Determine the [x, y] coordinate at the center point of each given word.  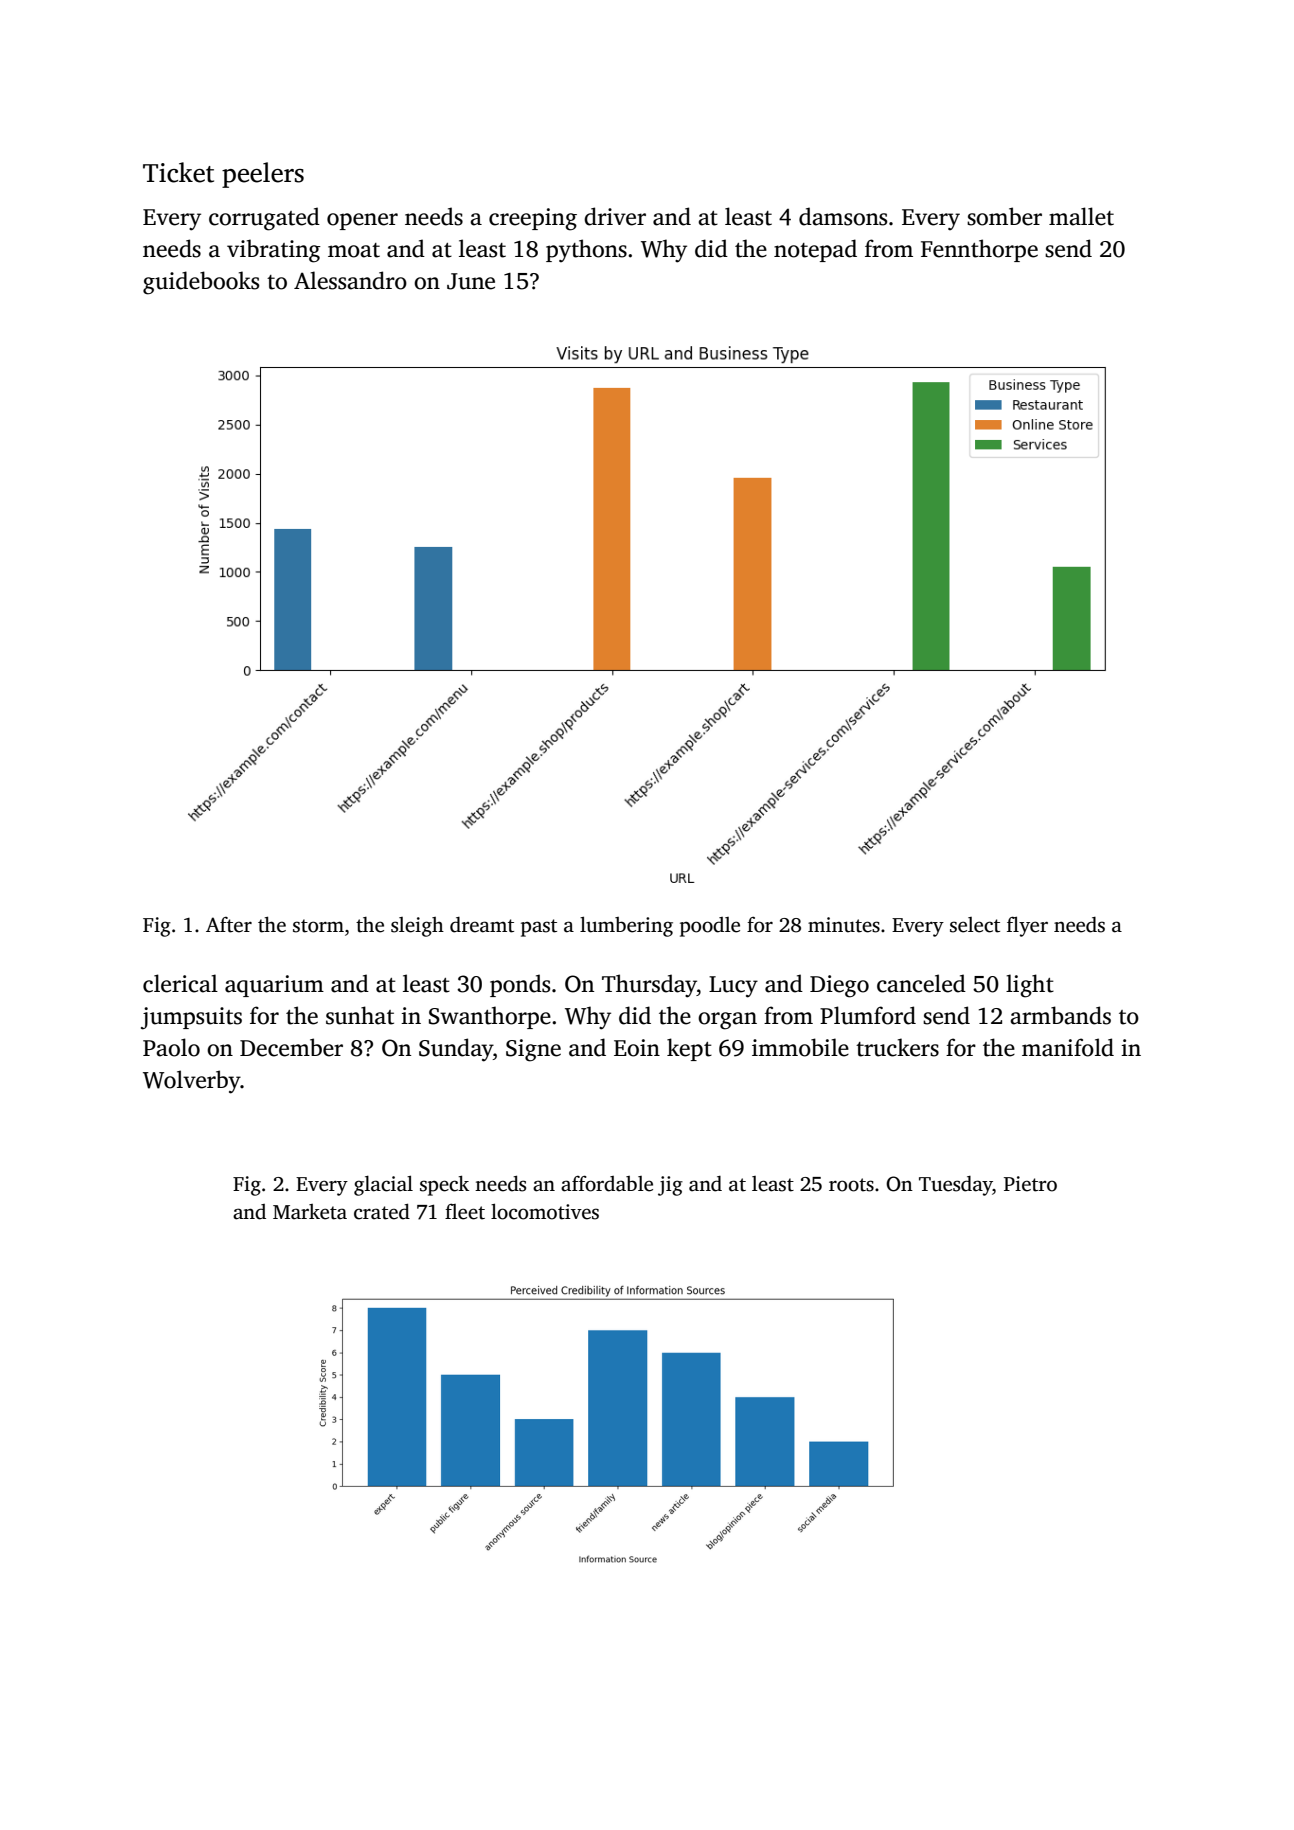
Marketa [310, 1212]
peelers [263, 175]
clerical [180, 983]
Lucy [733, 987]
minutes [844, 925]
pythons [586, 251]
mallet [1081, 216]
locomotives [545, 1212]
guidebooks [201, 283]
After [229, 925]
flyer [1027, 926]
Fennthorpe [979, 250]
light [1030, 986]
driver [615, 216]
